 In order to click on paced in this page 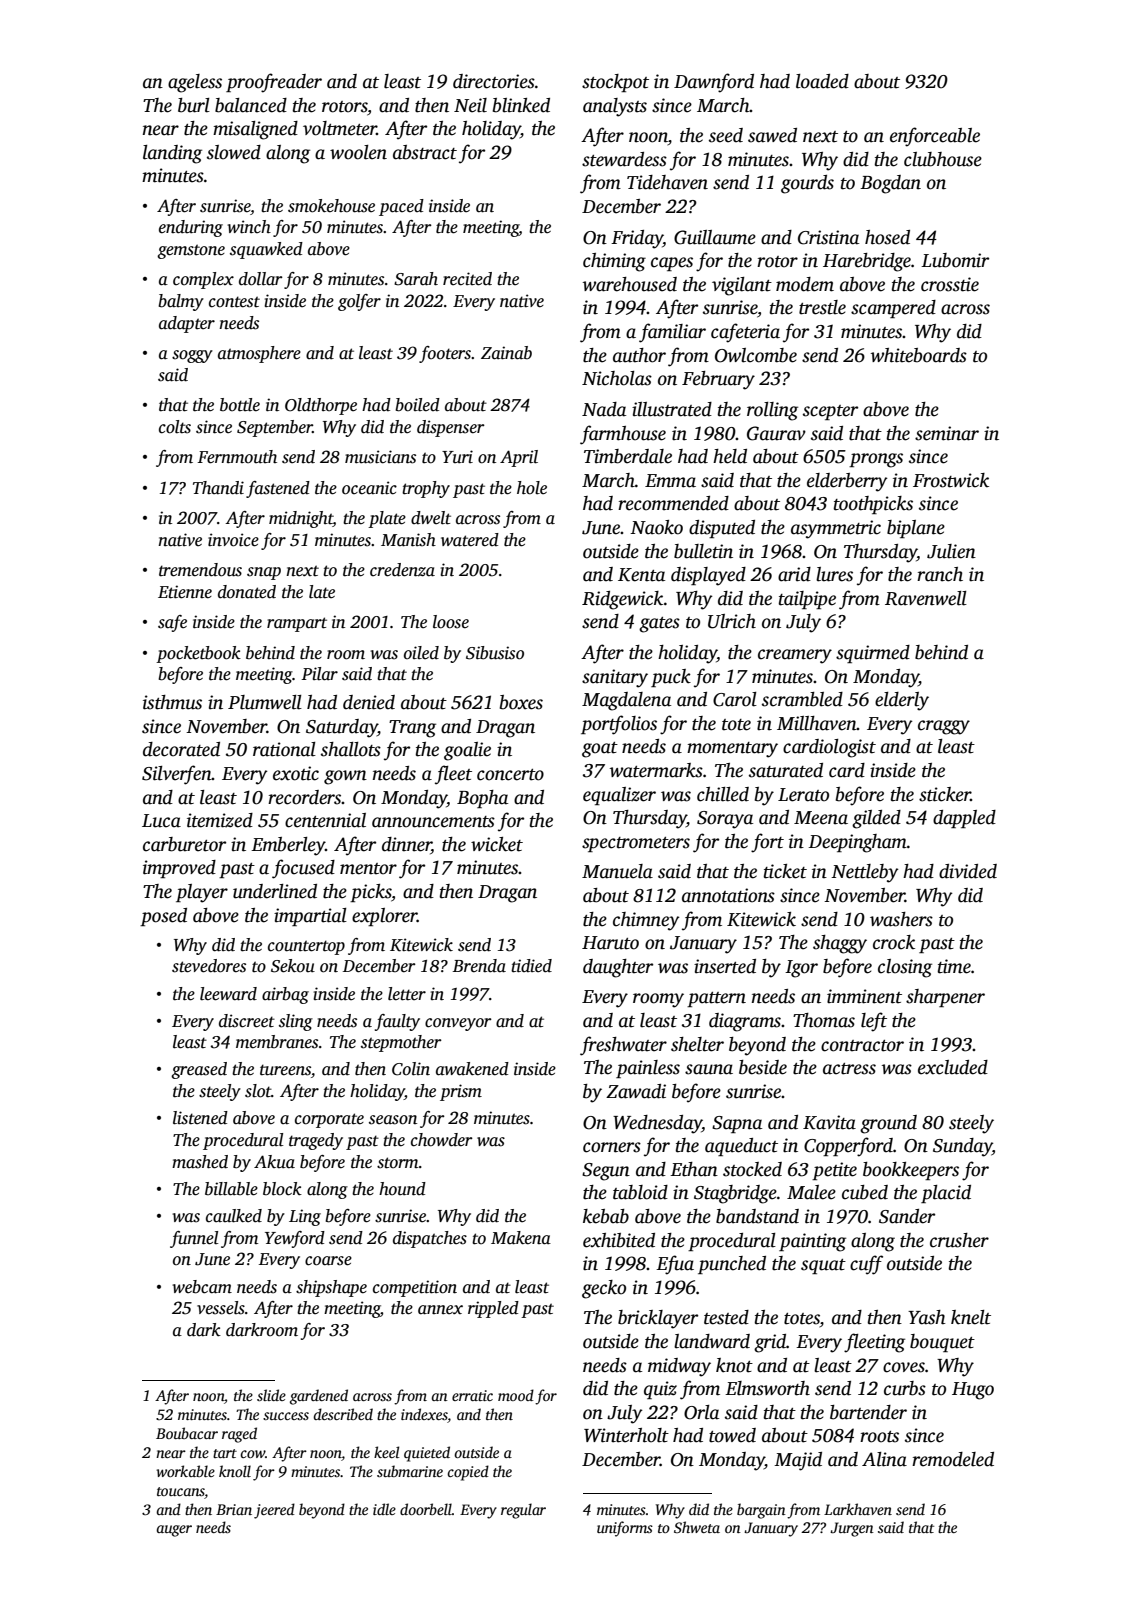, I will do `click(401, 207)`.
